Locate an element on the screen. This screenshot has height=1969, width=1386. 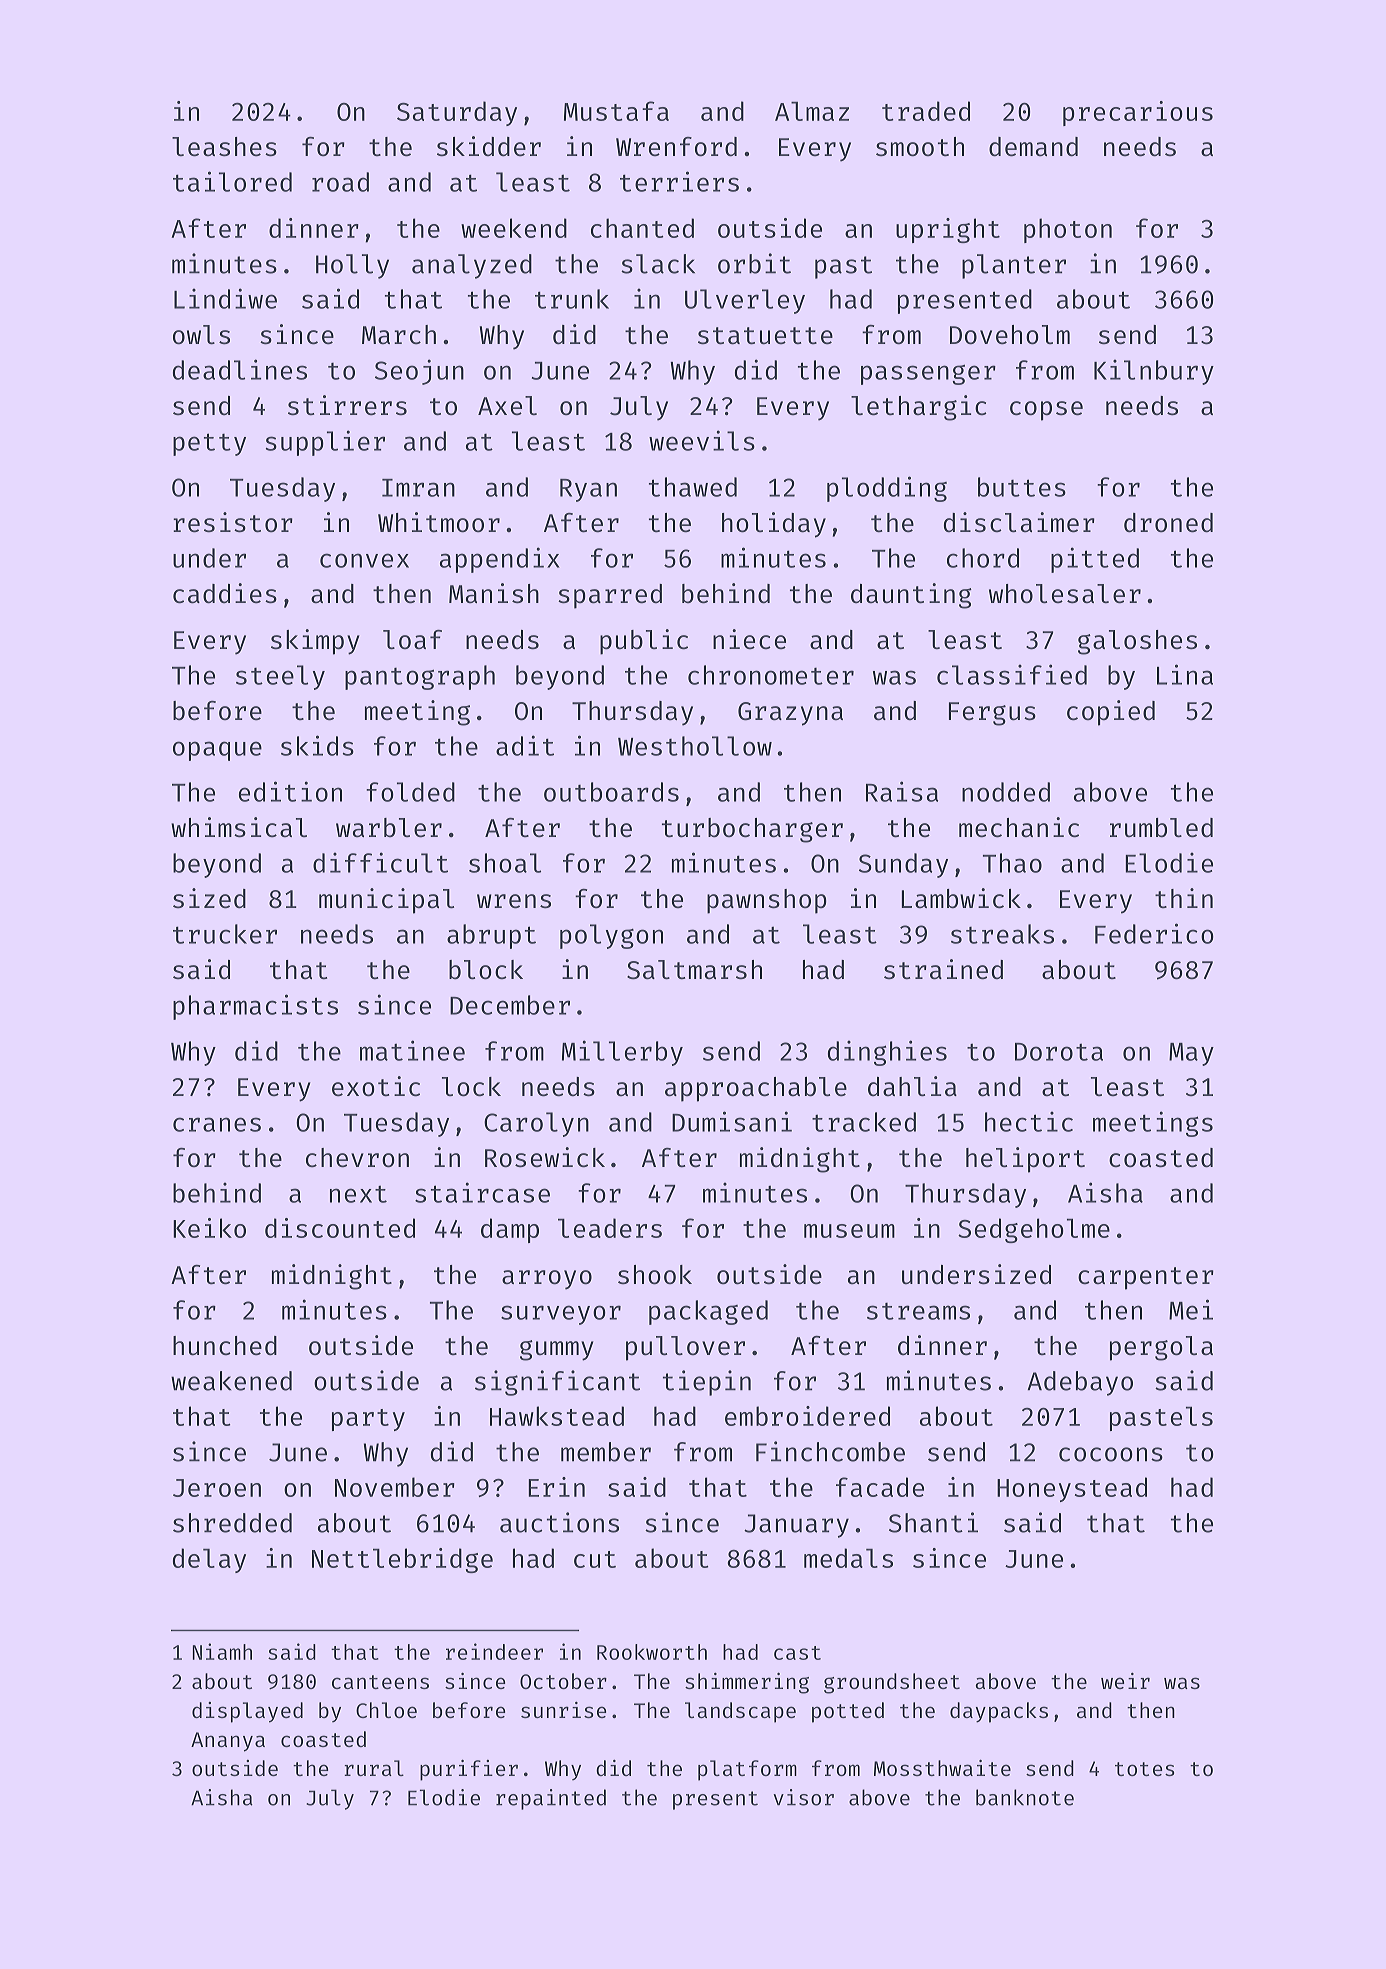
delay is located at coordinates (209, 1560).
